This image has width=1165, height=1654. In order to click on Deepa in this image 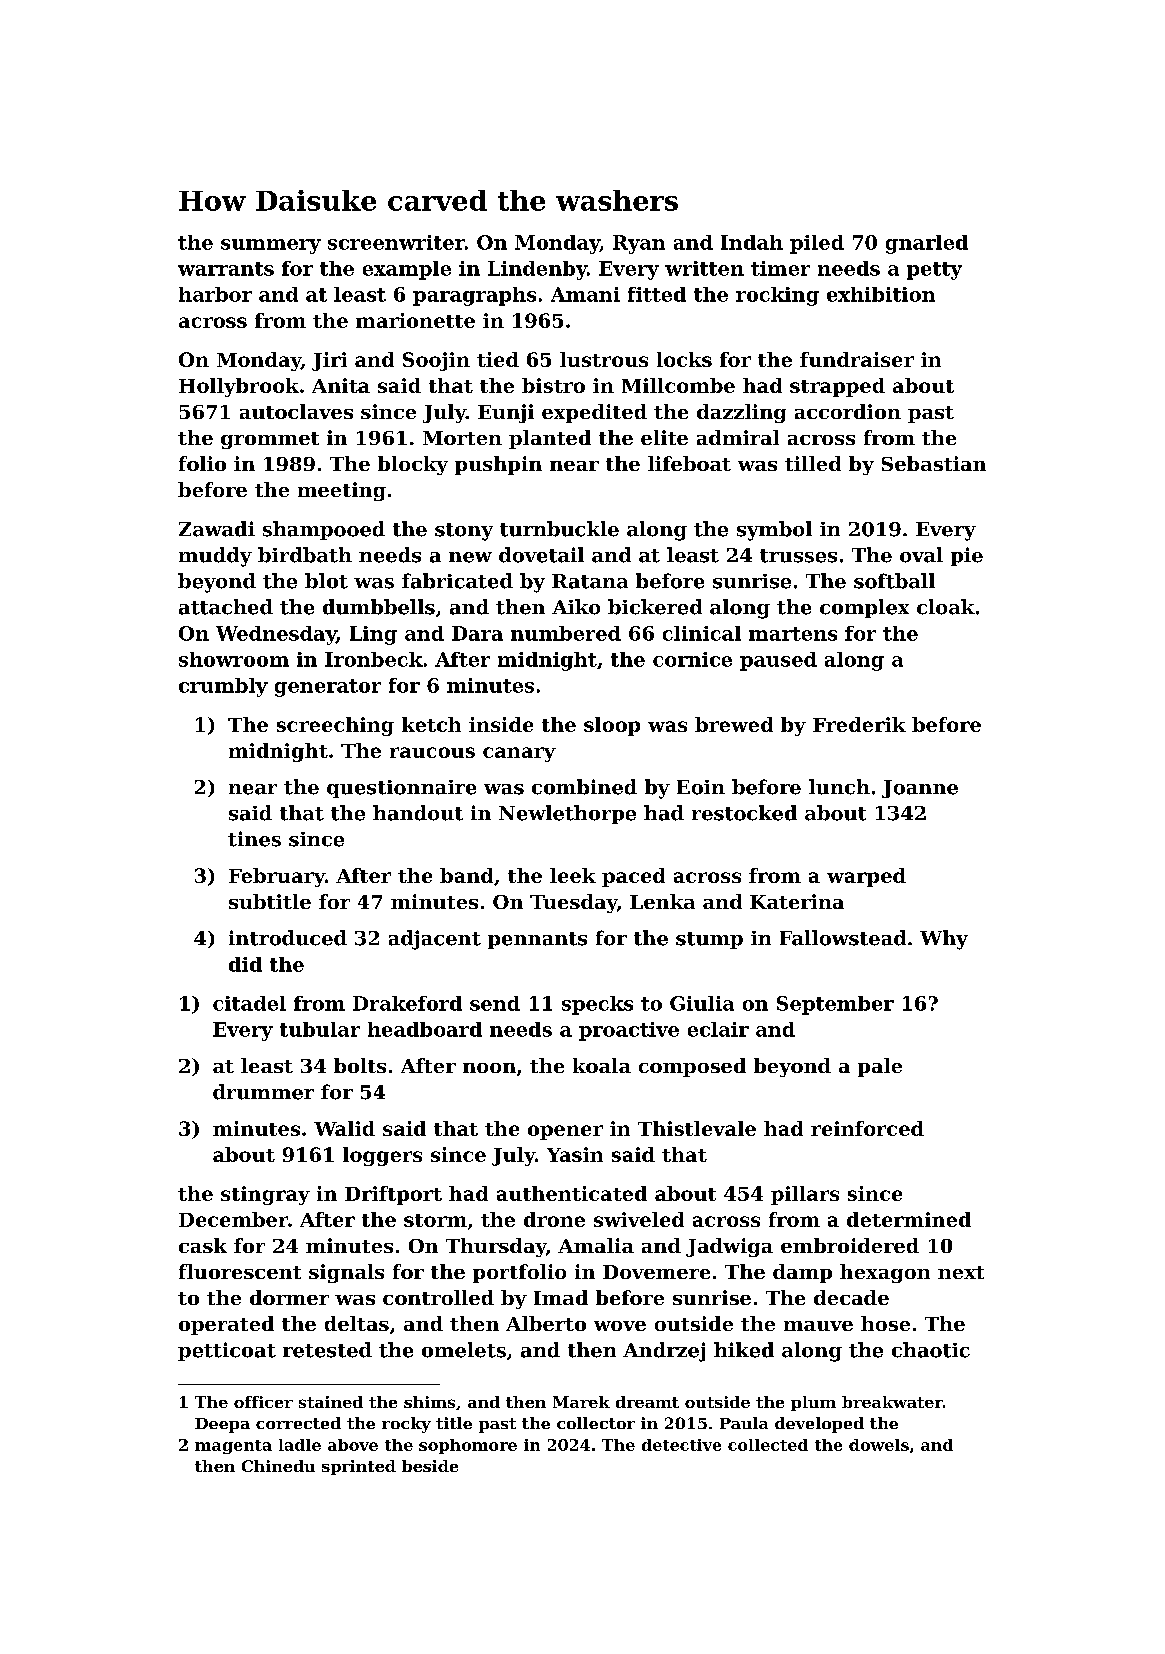, I will do `click(222, 1425)`.
